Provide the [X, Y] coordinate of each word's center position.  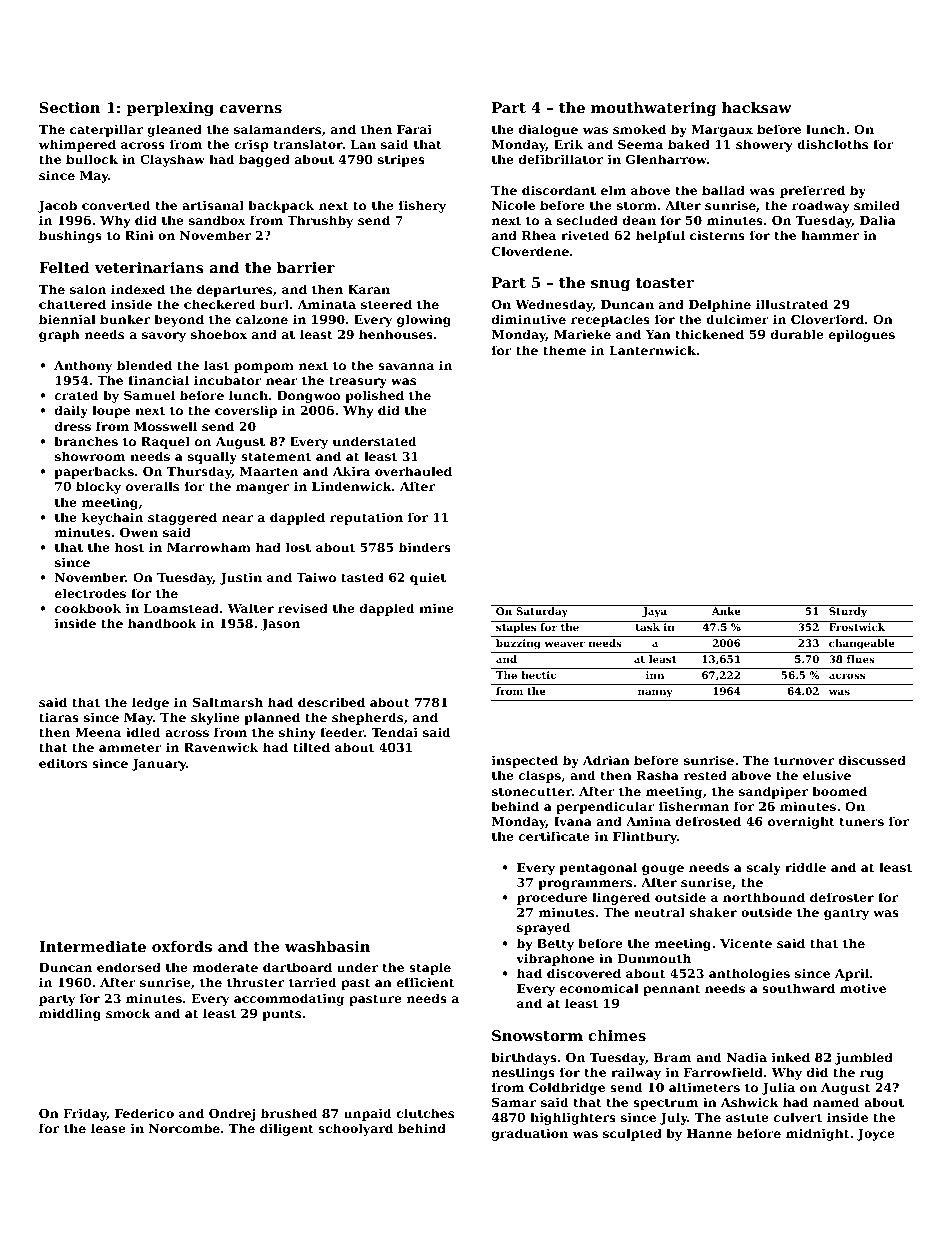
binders [425, 547]
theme [564, 350]
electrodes [90, 593]
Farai [414, 129]
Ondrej [232, 1114]
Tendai [395, 732]
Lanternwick [652, 350]
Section [69, 107]
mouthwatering [653, 109]
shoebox [219, 334]
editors [63, 763]
